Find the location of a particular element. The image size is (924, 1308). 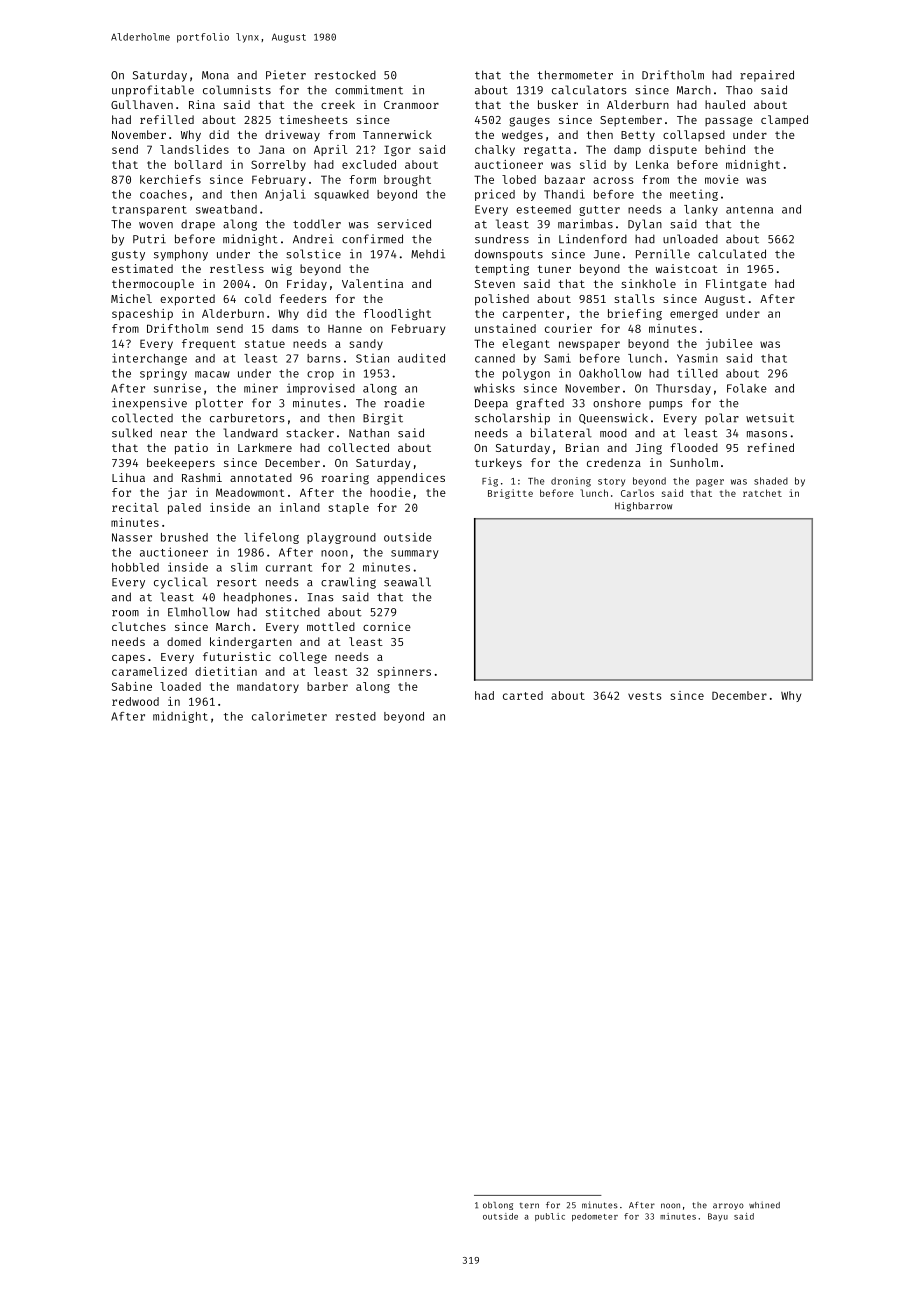

brushed is located at coordinates (184, 537).
